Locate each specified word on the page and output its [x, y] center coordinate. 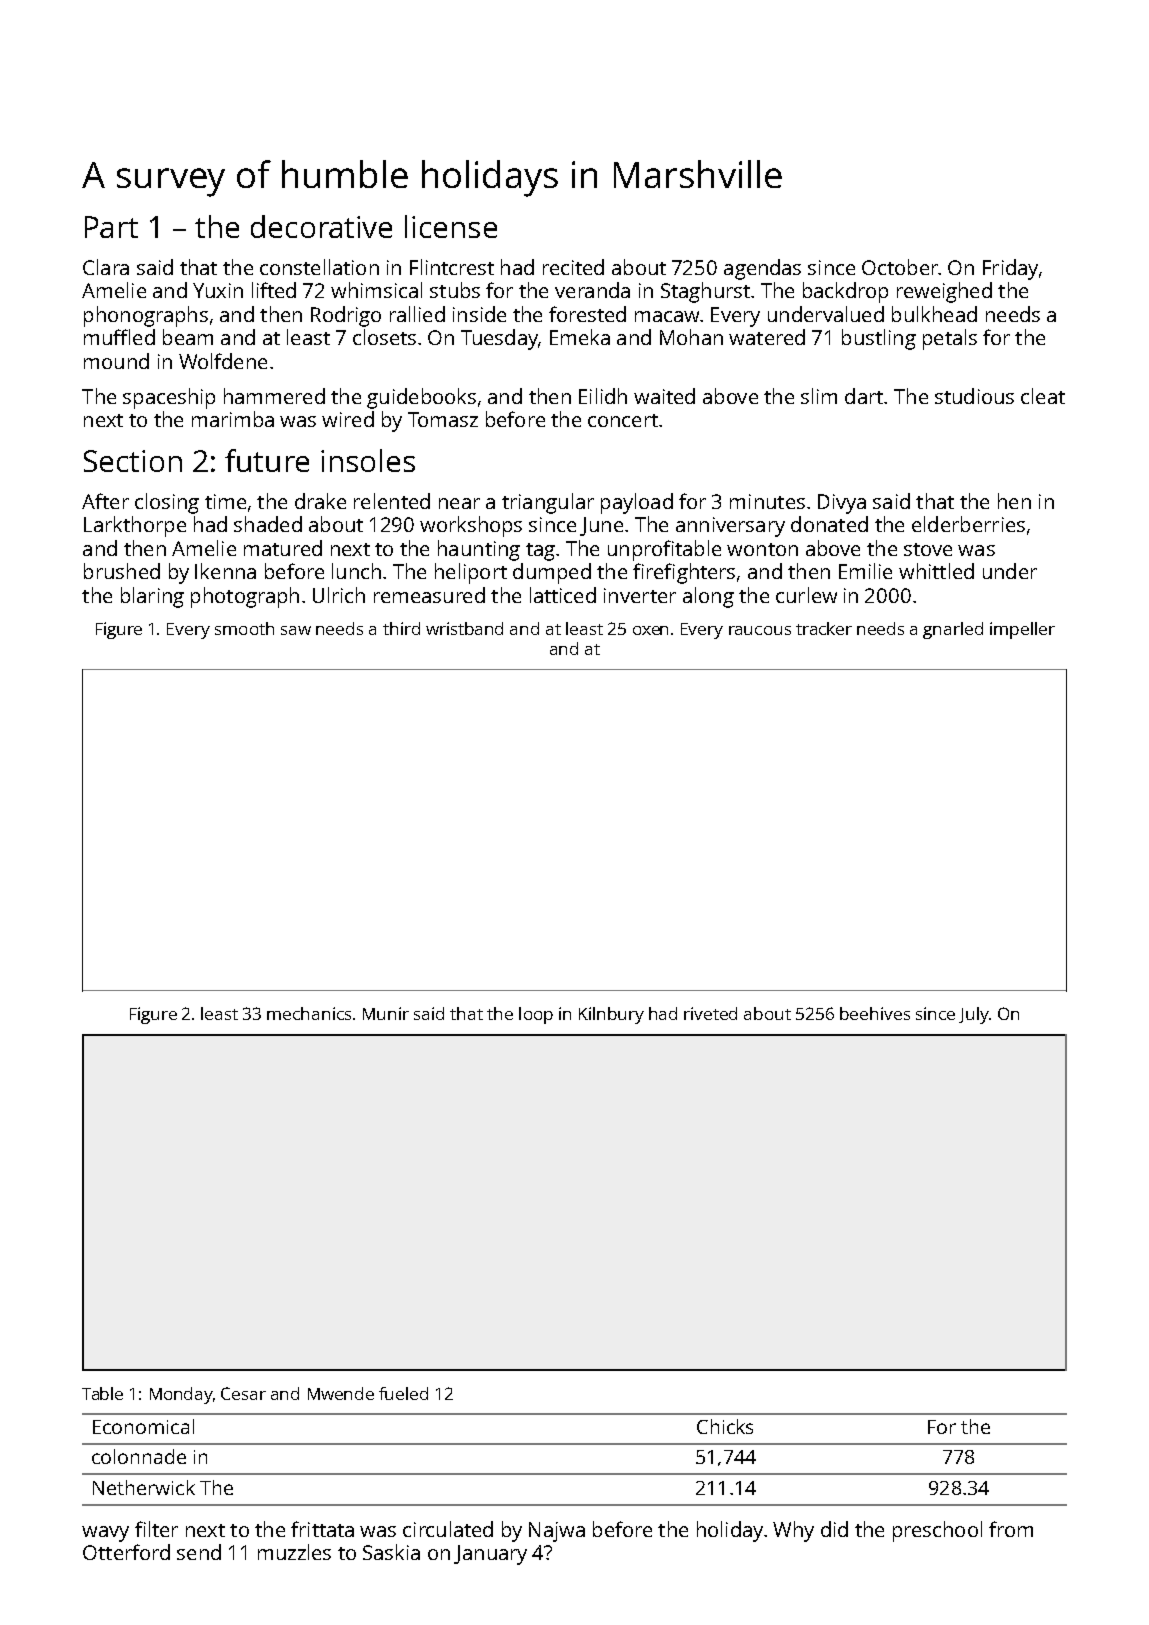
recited [573, 267]
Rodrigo [346, 316]
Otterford [126, 1552]
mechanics [309, 1013]
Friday [1010, 269]
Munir [386, 1013]
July [974, 1015]
